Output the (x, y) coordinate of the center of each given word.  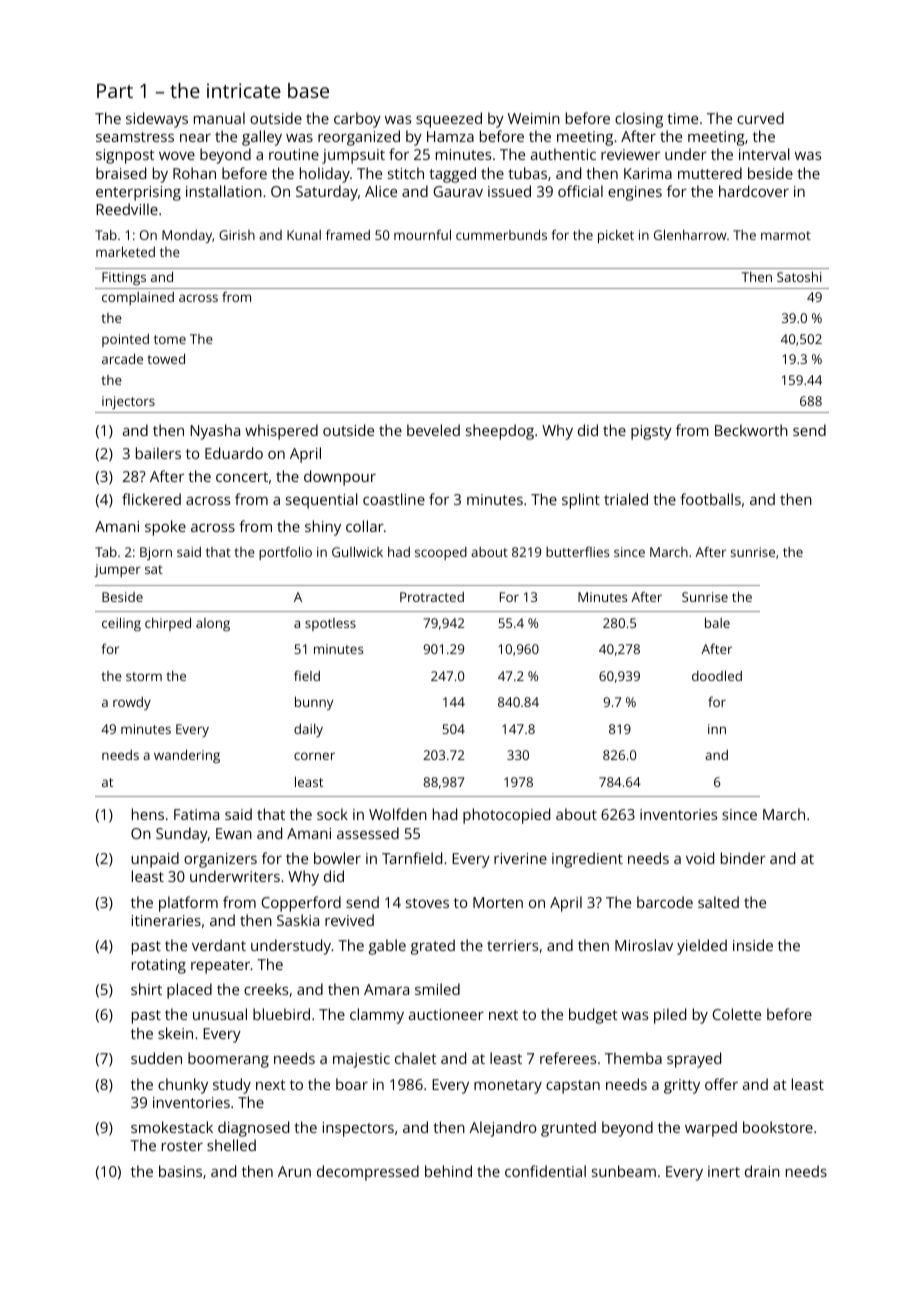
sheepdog (500, 432)
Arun (294, 1171)
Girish (237, 235)
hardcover (754, 191)
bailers (158, 453)
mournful (422, 234)
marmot (786, 235)
